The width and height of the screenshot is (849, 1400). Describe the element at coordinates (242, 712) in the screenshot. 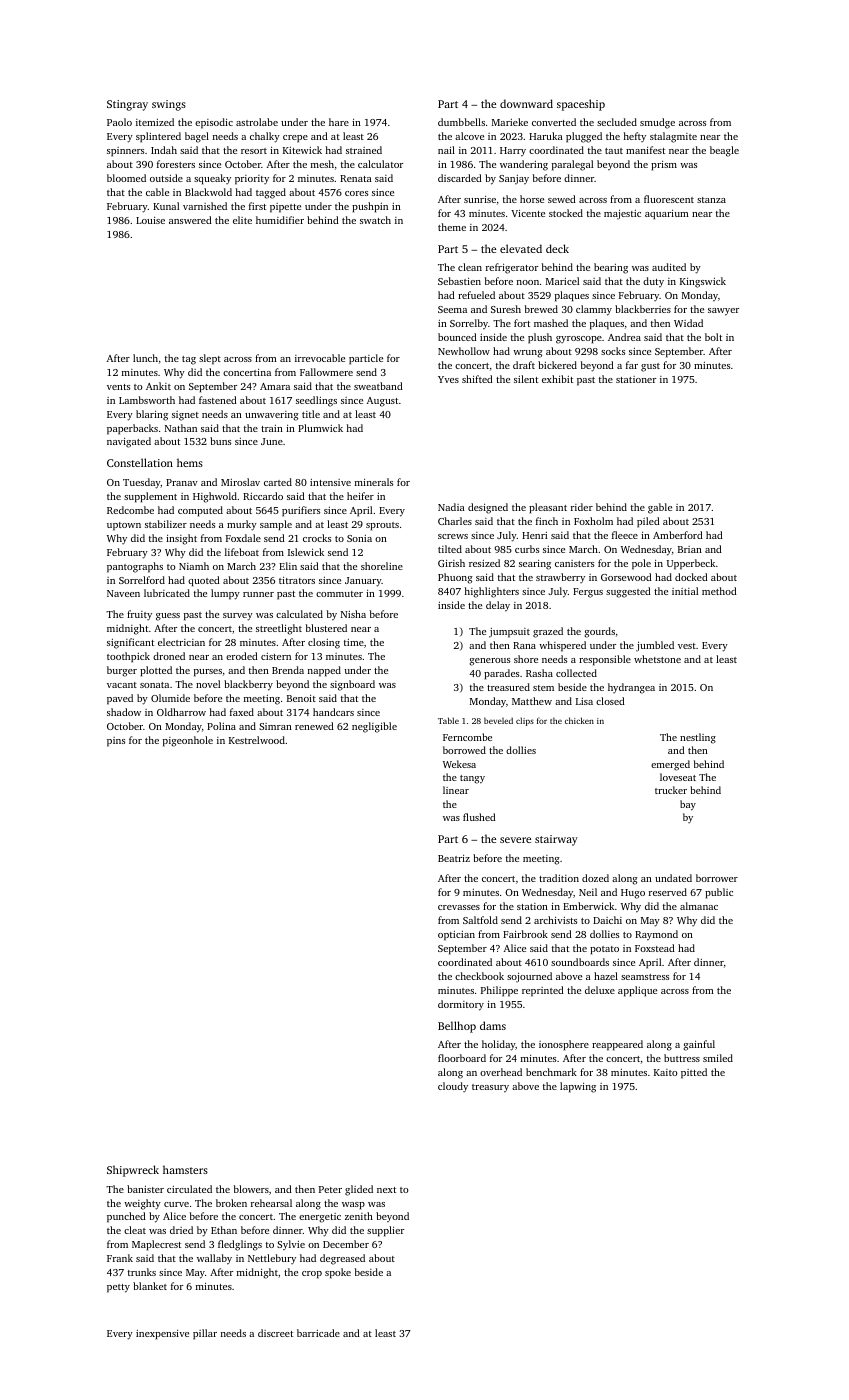

I see `faxed` at that location.
